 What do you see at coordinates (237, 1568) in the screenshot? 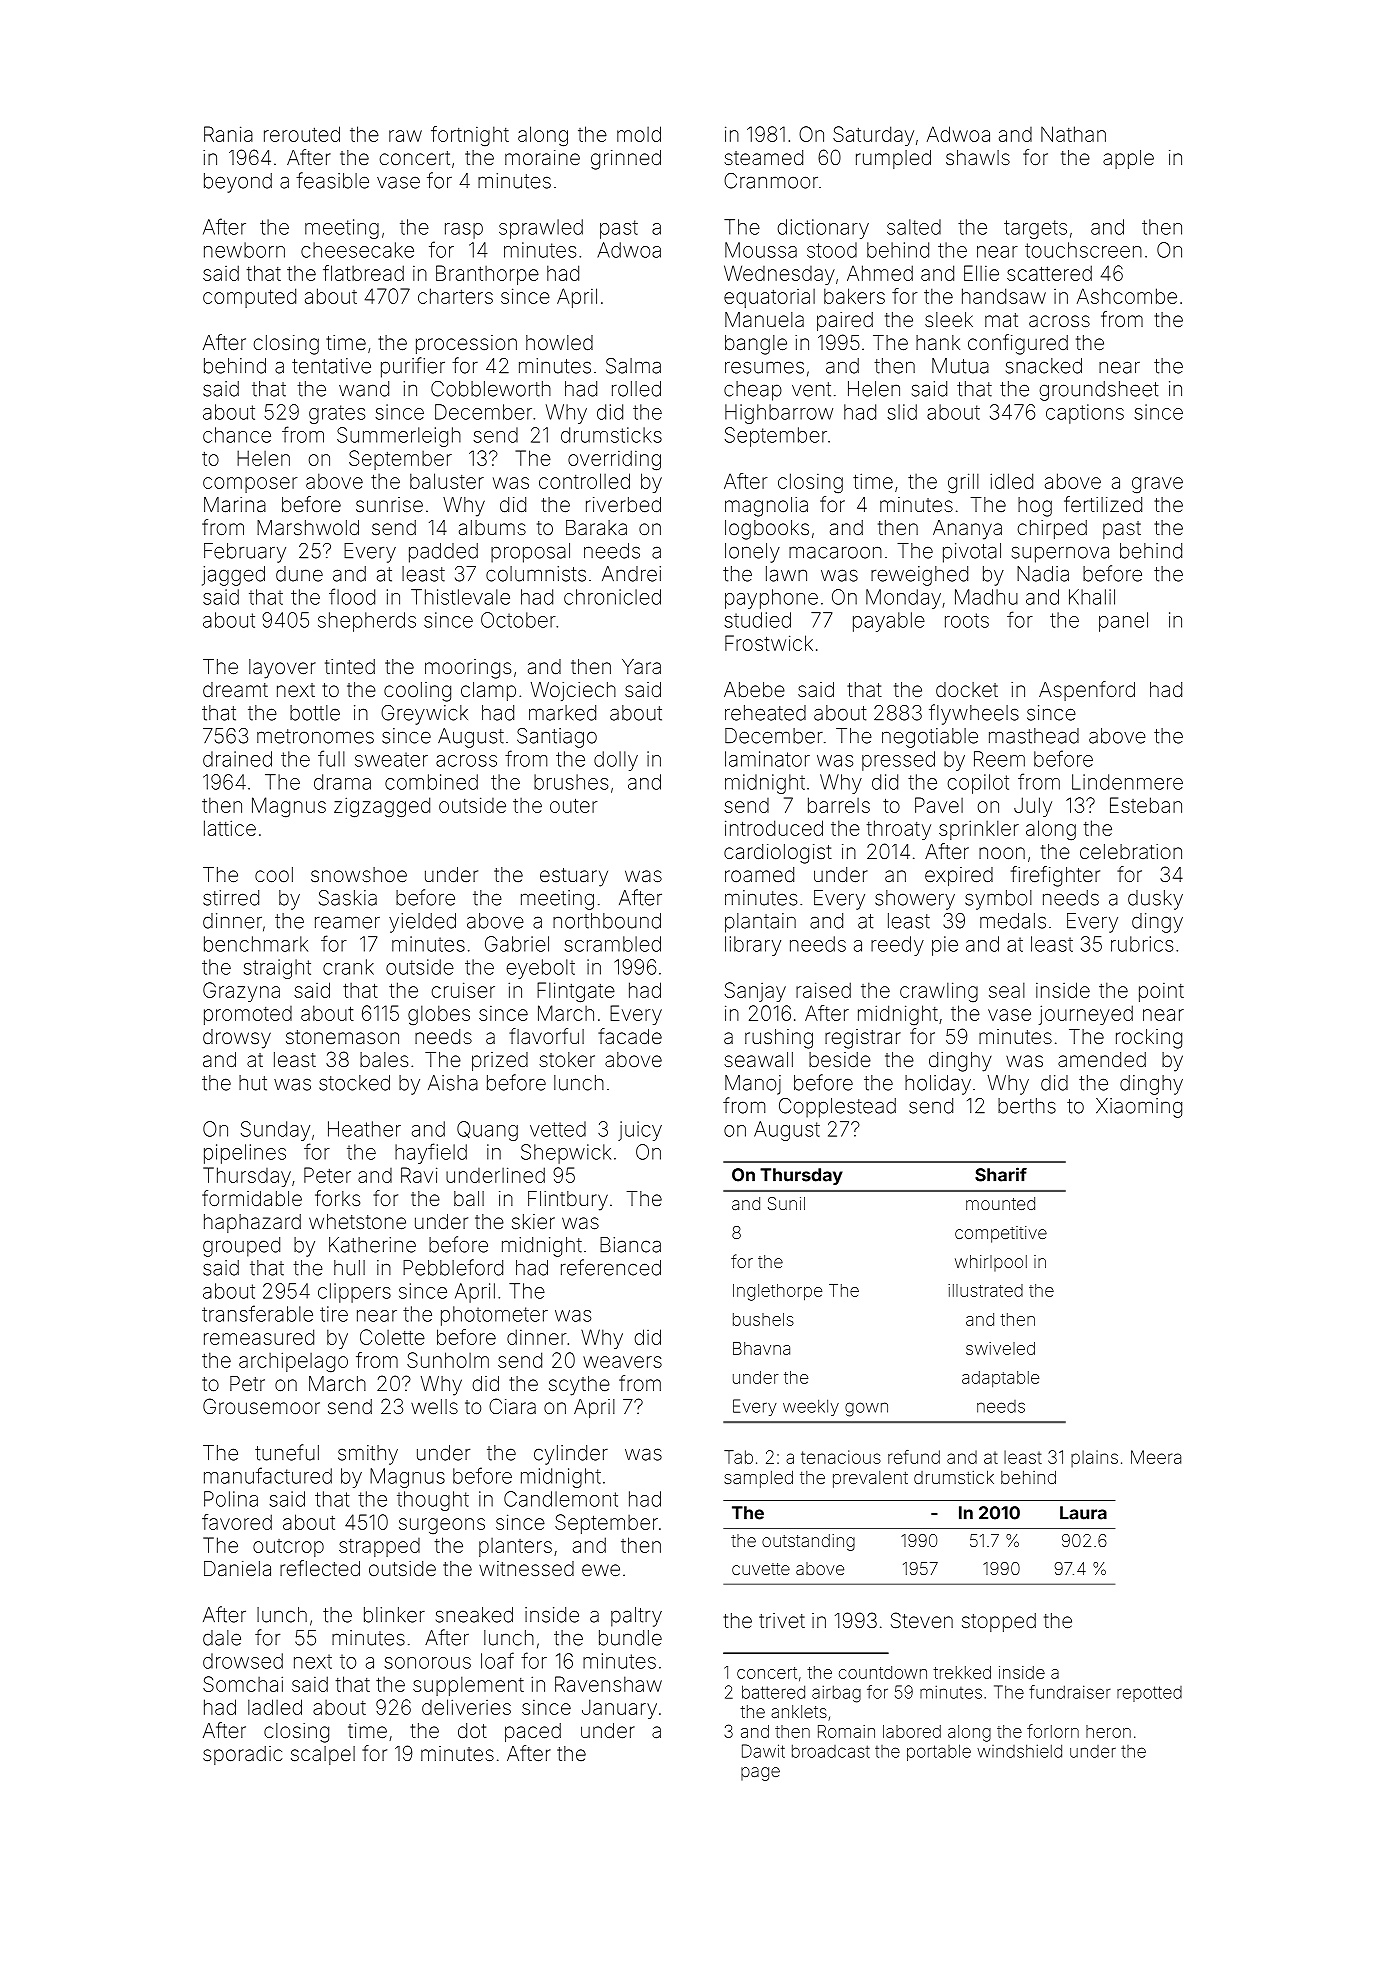
I see `Daniela` at bounding box center [237, 1568].
